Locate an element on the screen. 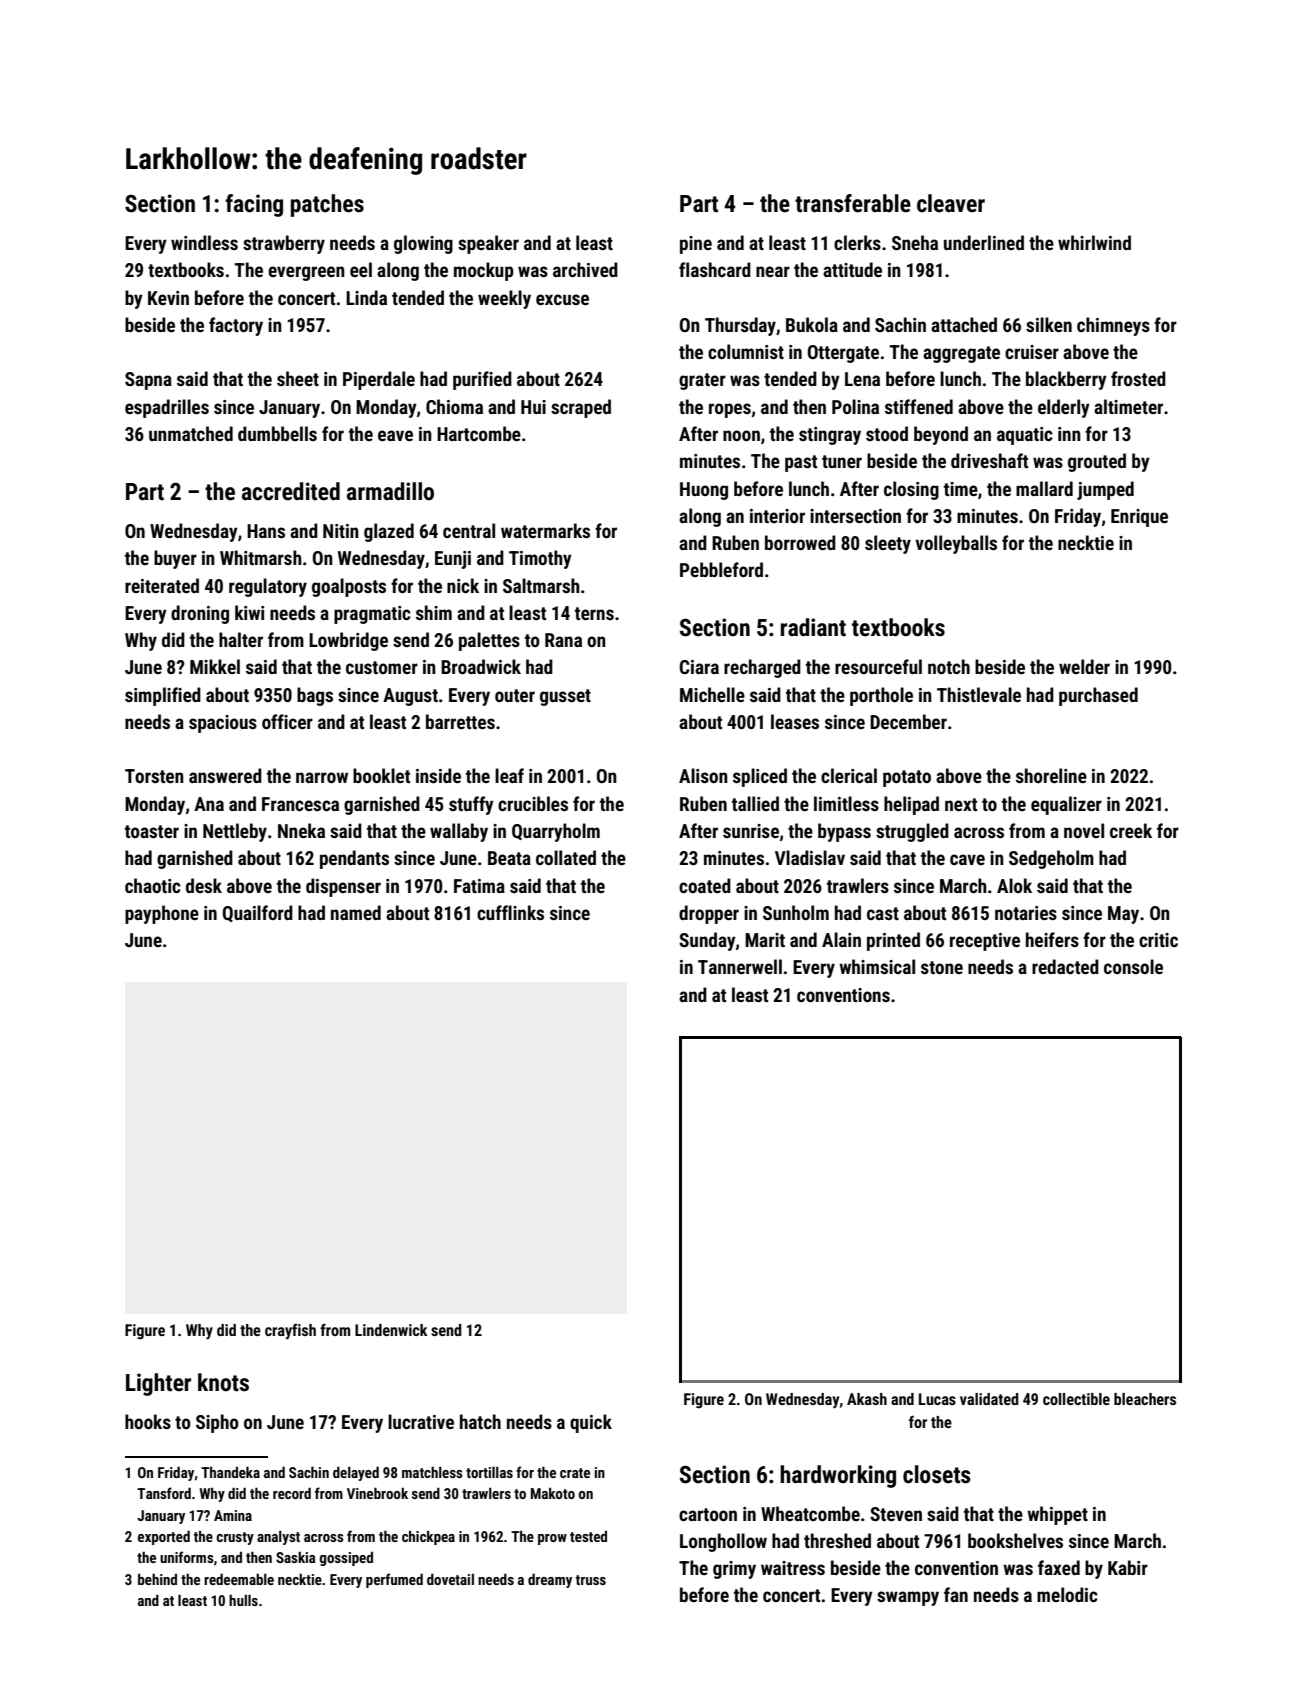  purified is located at coordinates (482, 380).
